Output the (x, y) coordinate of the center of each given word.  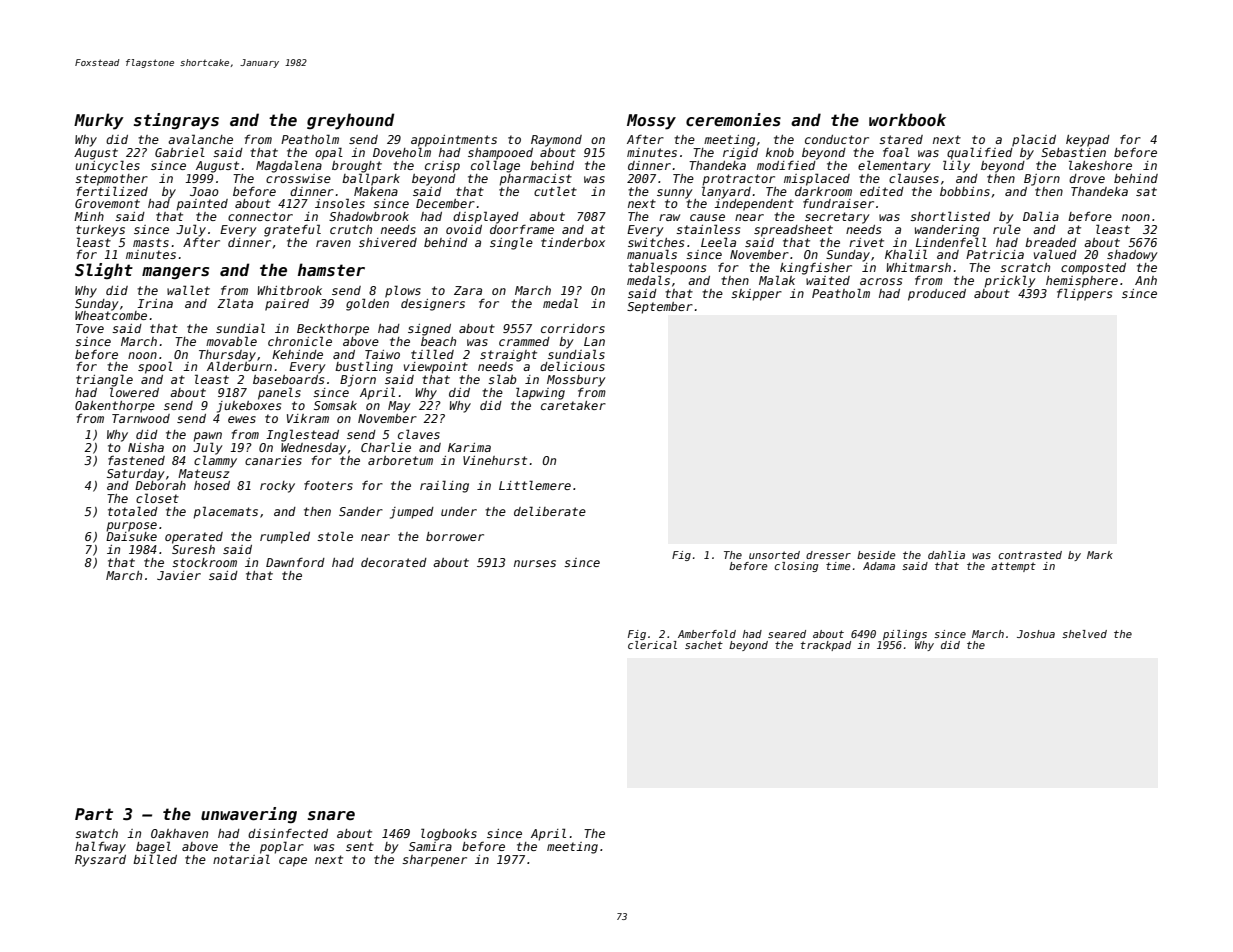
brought (357, 167)
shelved (1084, 634)
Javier (179, 575)
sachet (704, 645)
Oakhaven (179, 833)
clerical (652, 645)
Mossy (651, 122)
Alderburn (239, 366)
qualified (980, 153)
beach (438, 341)
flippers (1084, 294)
